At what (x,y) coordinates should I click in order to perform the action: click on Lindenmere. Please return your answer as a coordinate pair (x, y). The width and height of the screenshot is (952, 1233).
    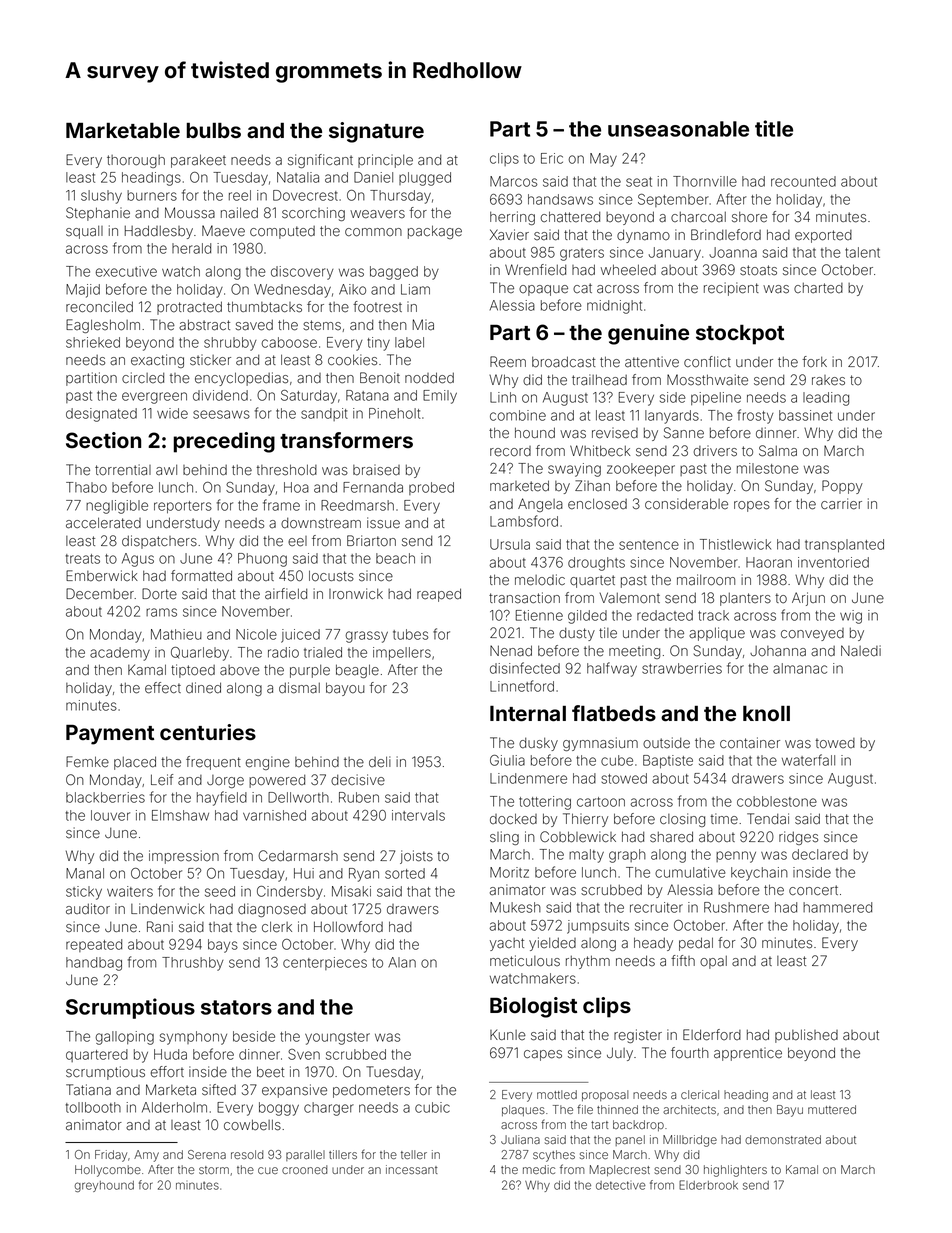
    Looking at the image, I should click on (528, 778).
